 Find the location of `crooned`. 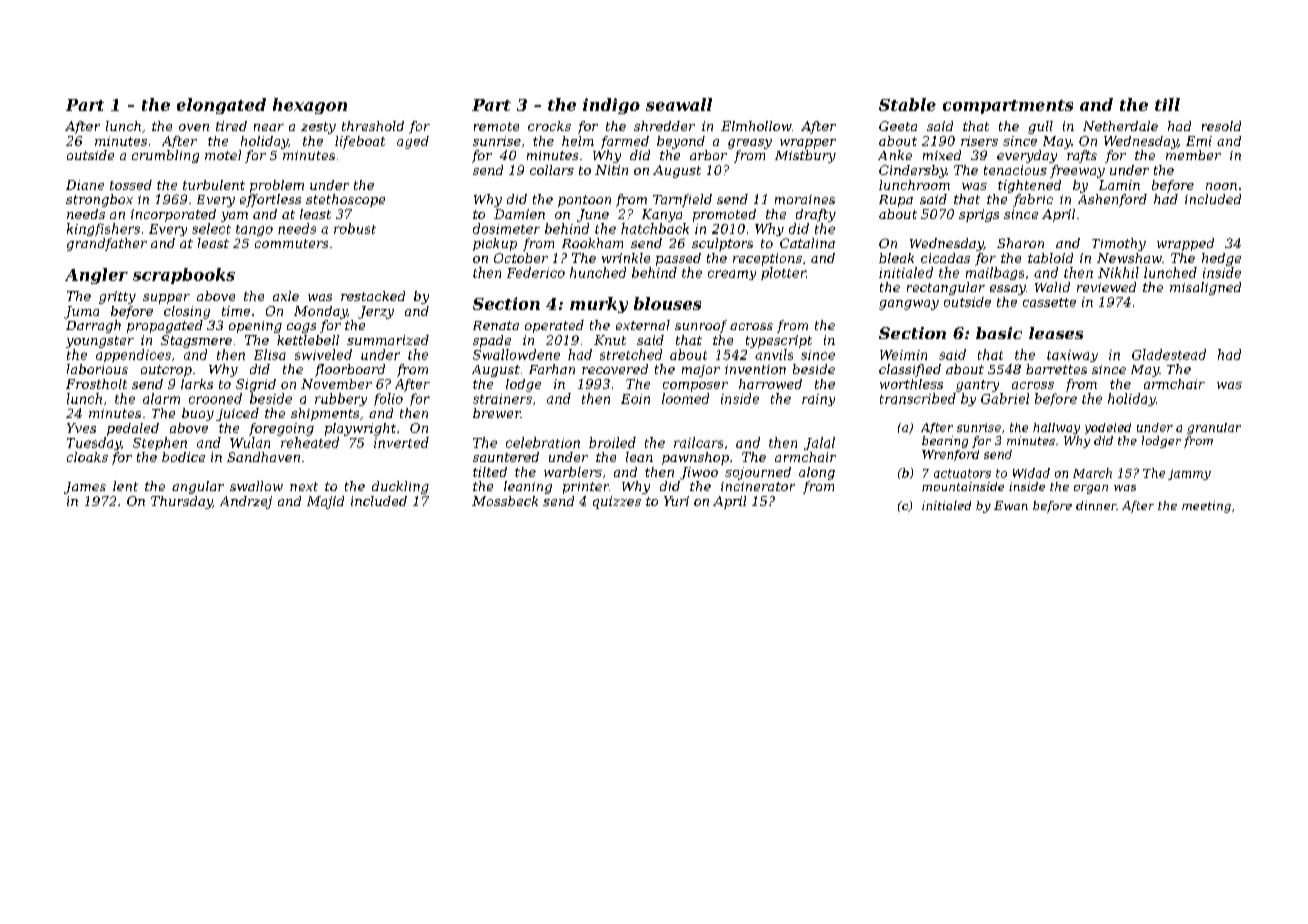

crooned is located at coordinates (215, 398).
